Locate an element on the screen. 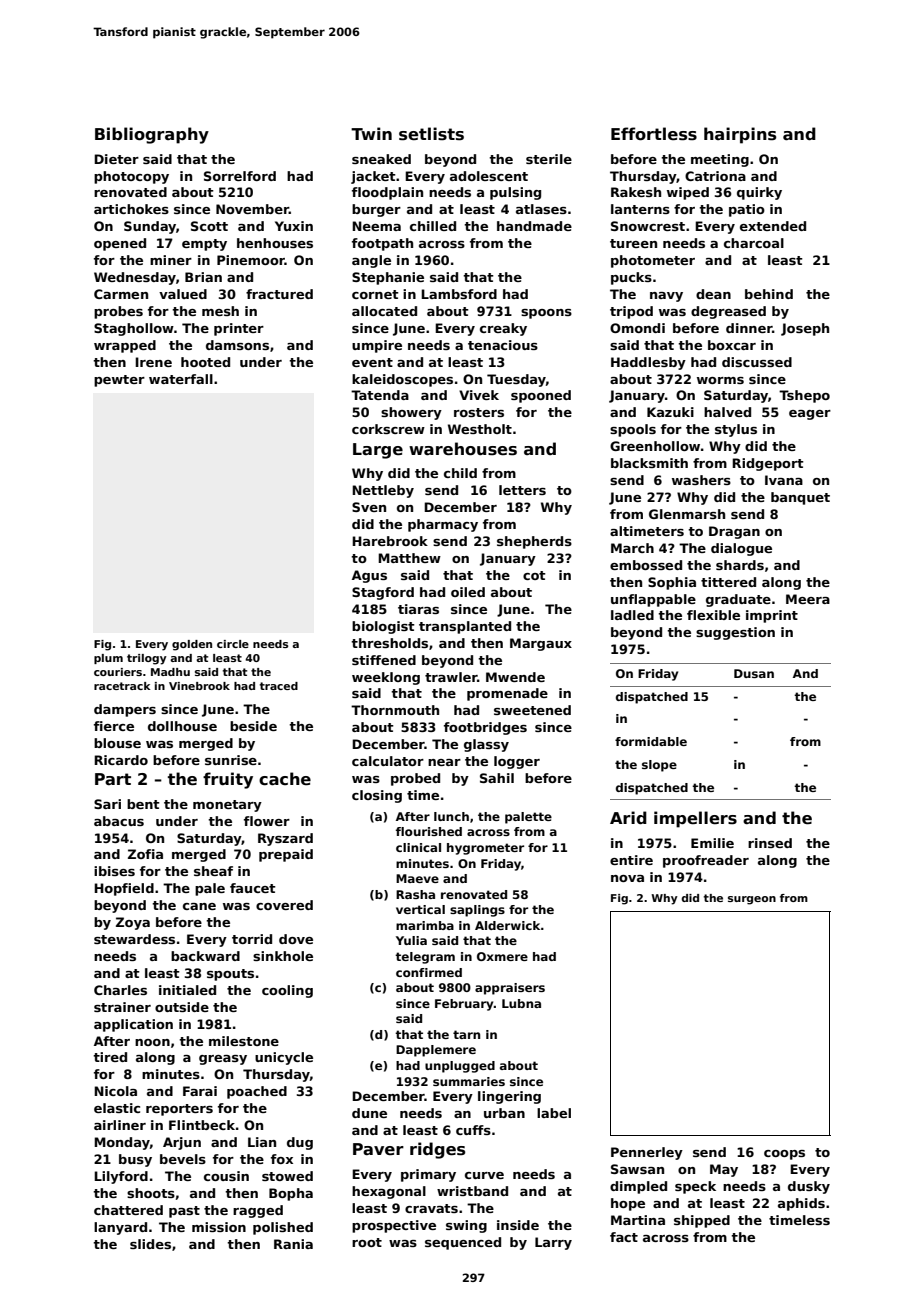 This screenshot has height=1308, width=924. Twin is located at coordinates (371, 133).
